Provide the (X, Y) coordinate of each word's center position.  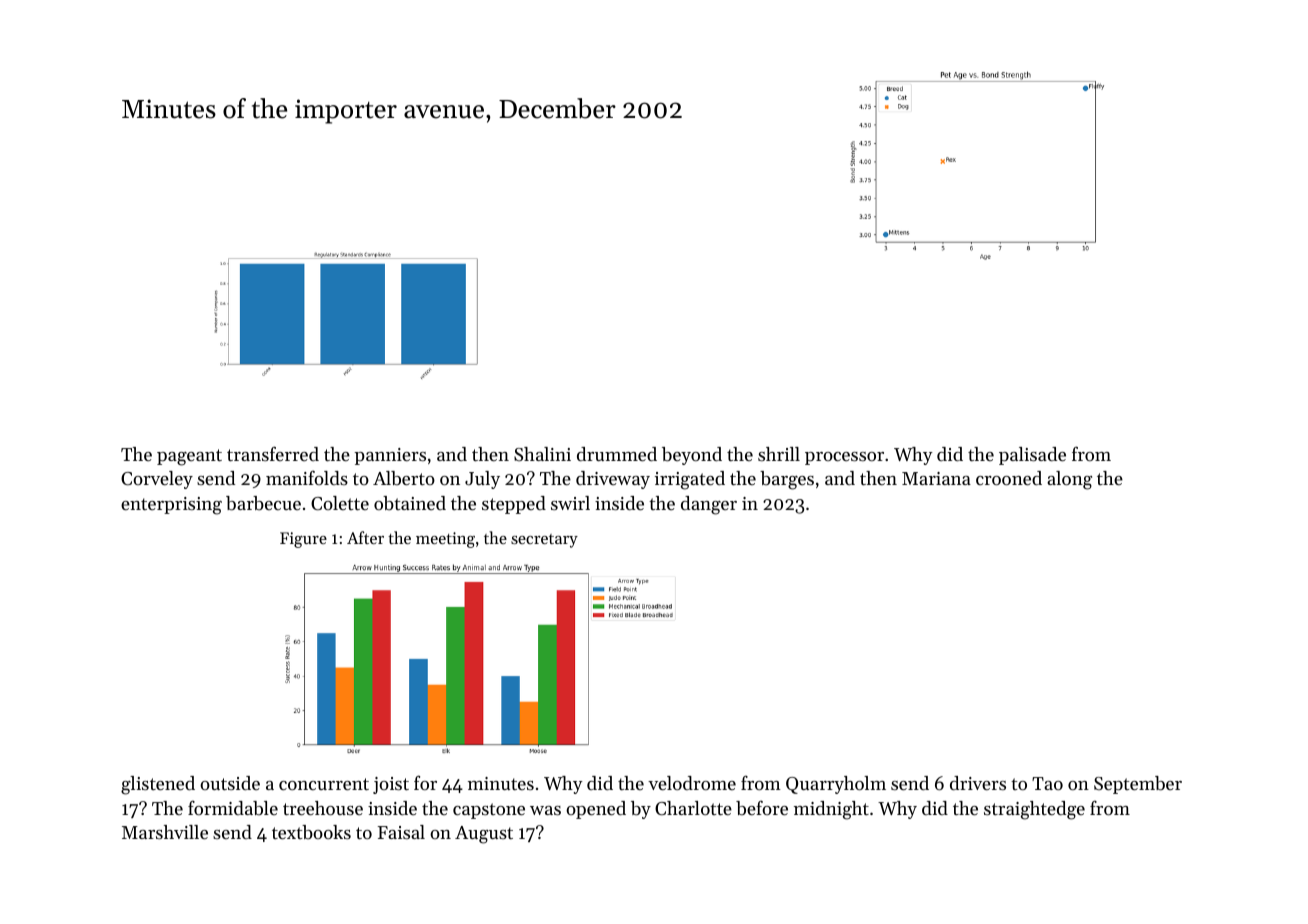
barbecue (263, 503)
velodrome (692, 783)
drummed (617, 454)
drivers (978, 783)
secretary (544, 541)
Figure (303, 540)
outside (230, 783)
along (1069, 480)
